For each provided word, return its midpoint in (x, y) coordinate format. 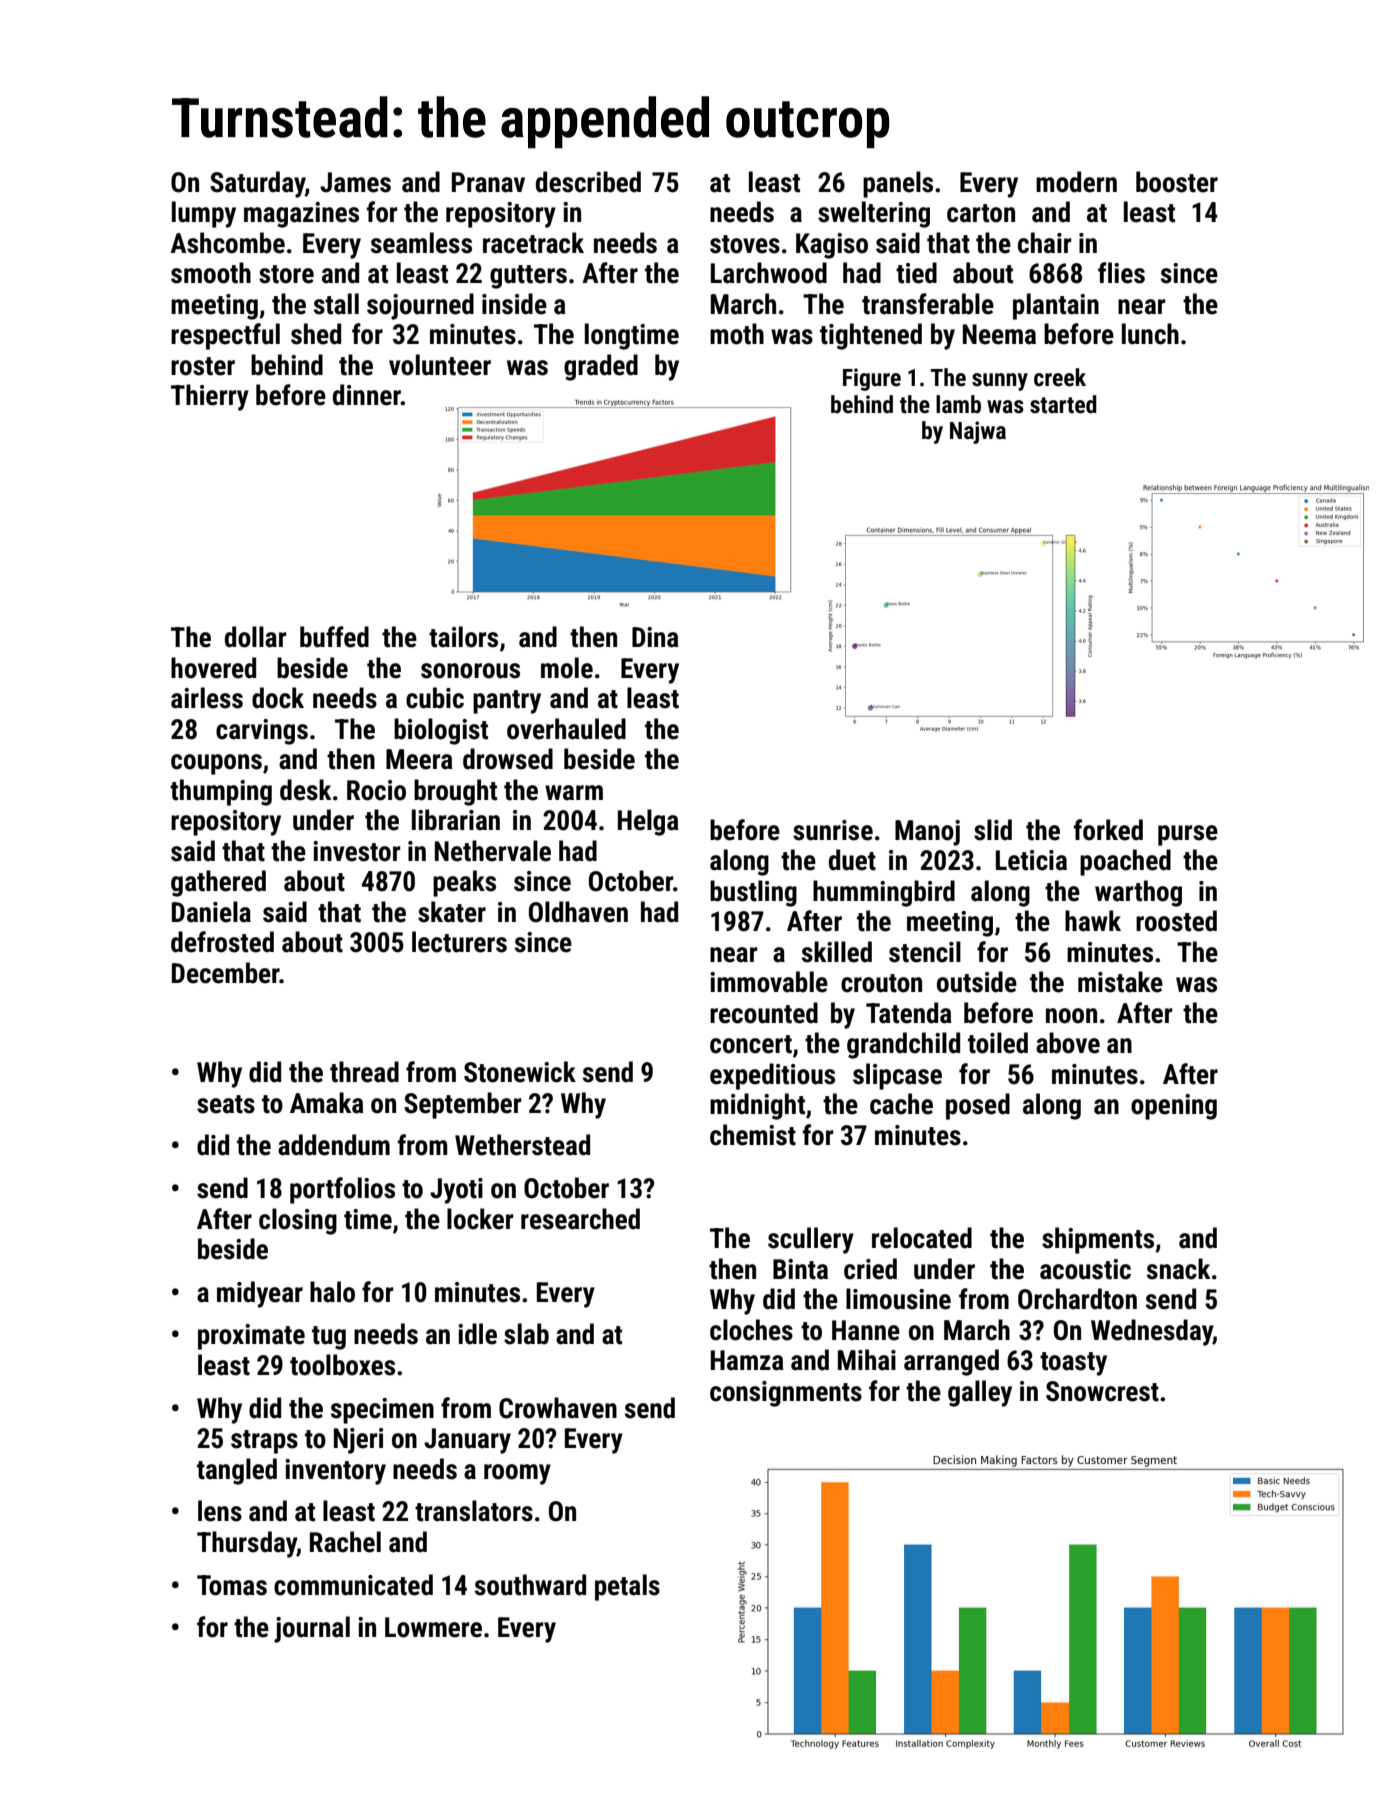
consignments (786, 1394)
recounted (764, 1013)
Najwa (978, 432)
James (355, 182)
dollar (255, 637)
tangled (237, 1471)
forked (1108, 830)
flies (1121, 273)
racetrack (533, 243)
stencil (925, 952)
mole (567, 668)
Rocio (376, 790)
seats (226, 1104)
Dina (655, 637)
